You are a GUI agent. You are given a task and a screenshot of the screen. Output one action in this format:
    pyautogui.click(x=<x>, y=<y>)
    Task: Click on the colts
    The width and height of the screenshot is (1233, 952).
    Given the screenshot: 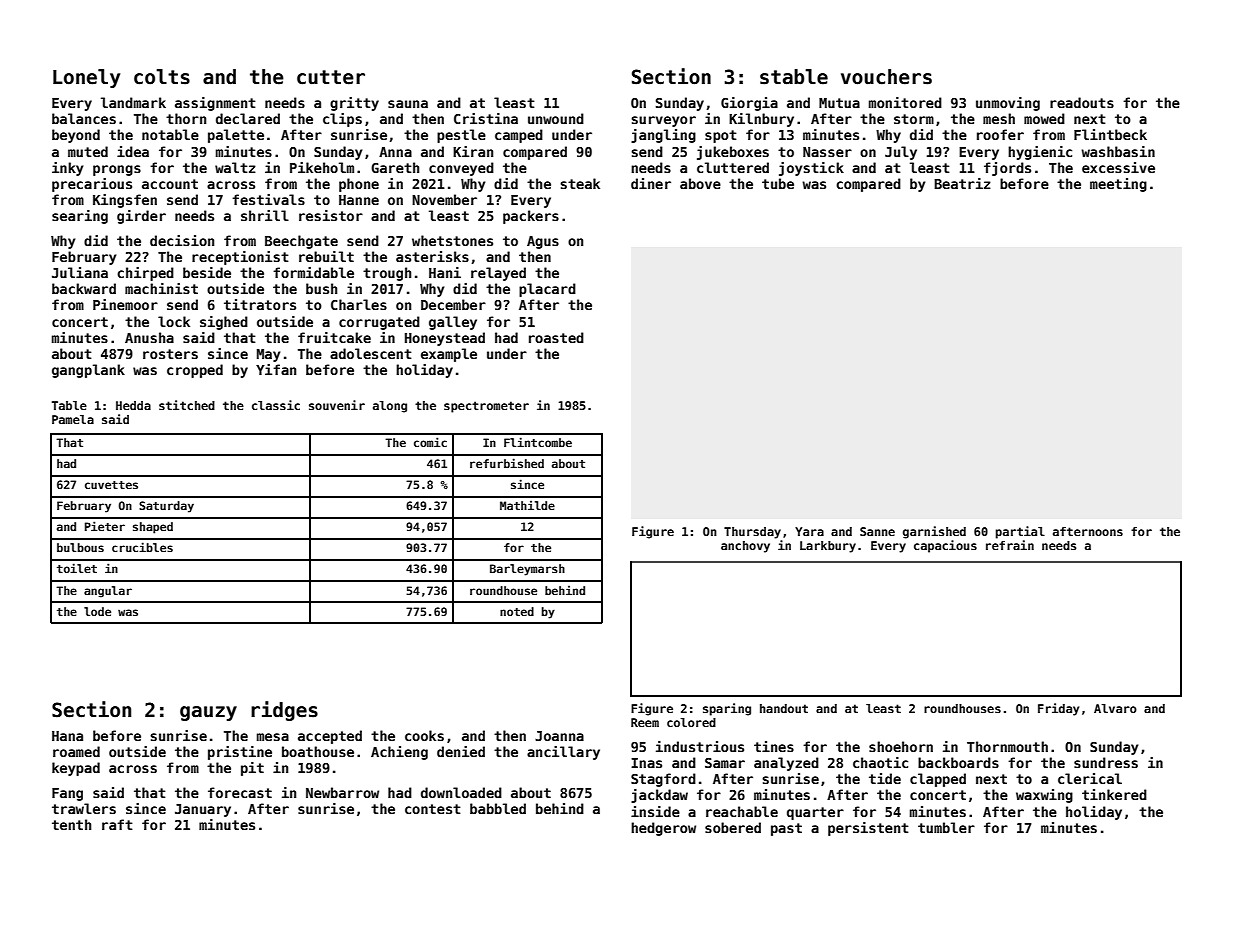 What is the action you would take?
    pyautogui.click(x=162, y=77)
